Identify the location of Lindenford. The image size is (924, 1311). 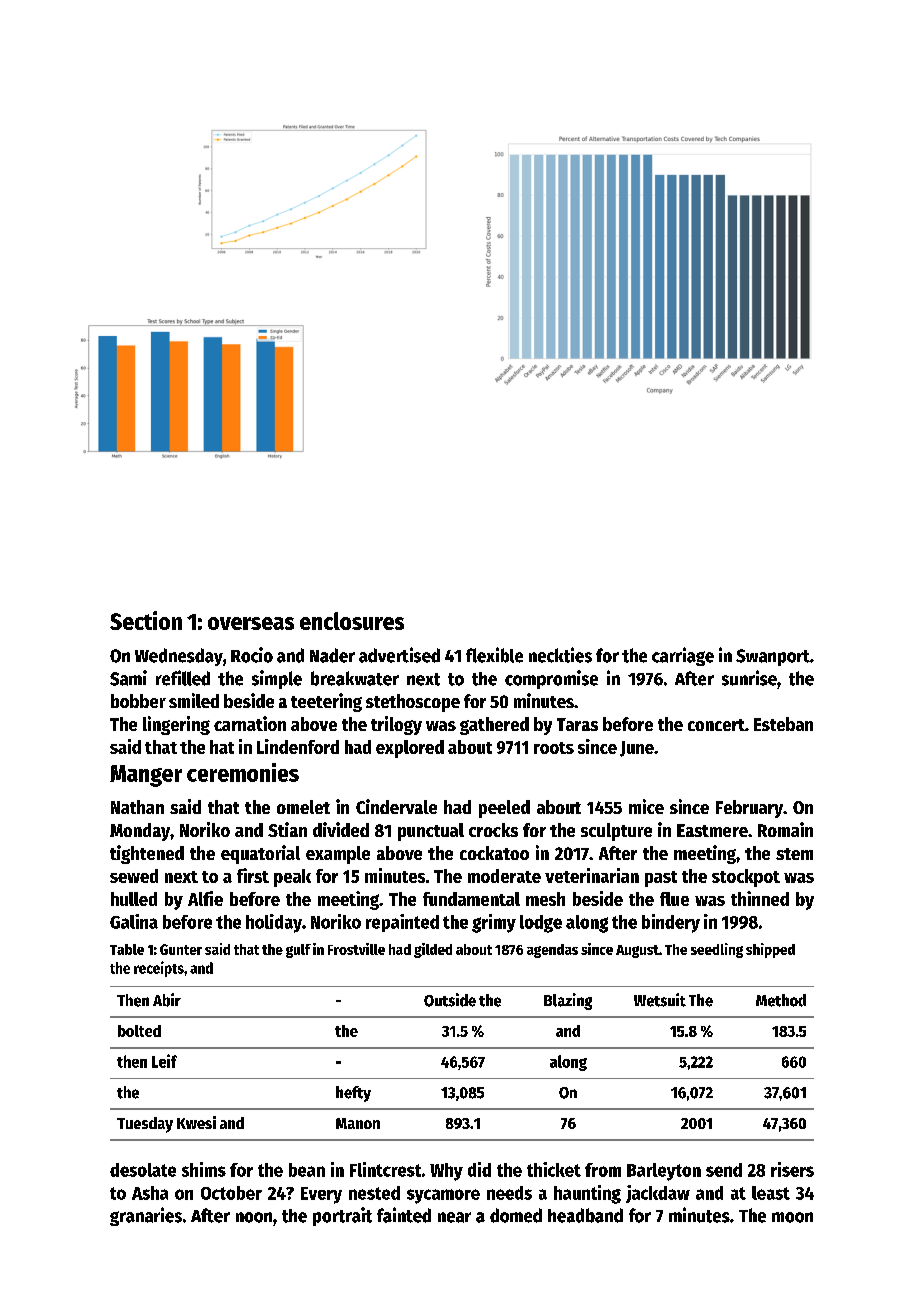
(298, 746).
